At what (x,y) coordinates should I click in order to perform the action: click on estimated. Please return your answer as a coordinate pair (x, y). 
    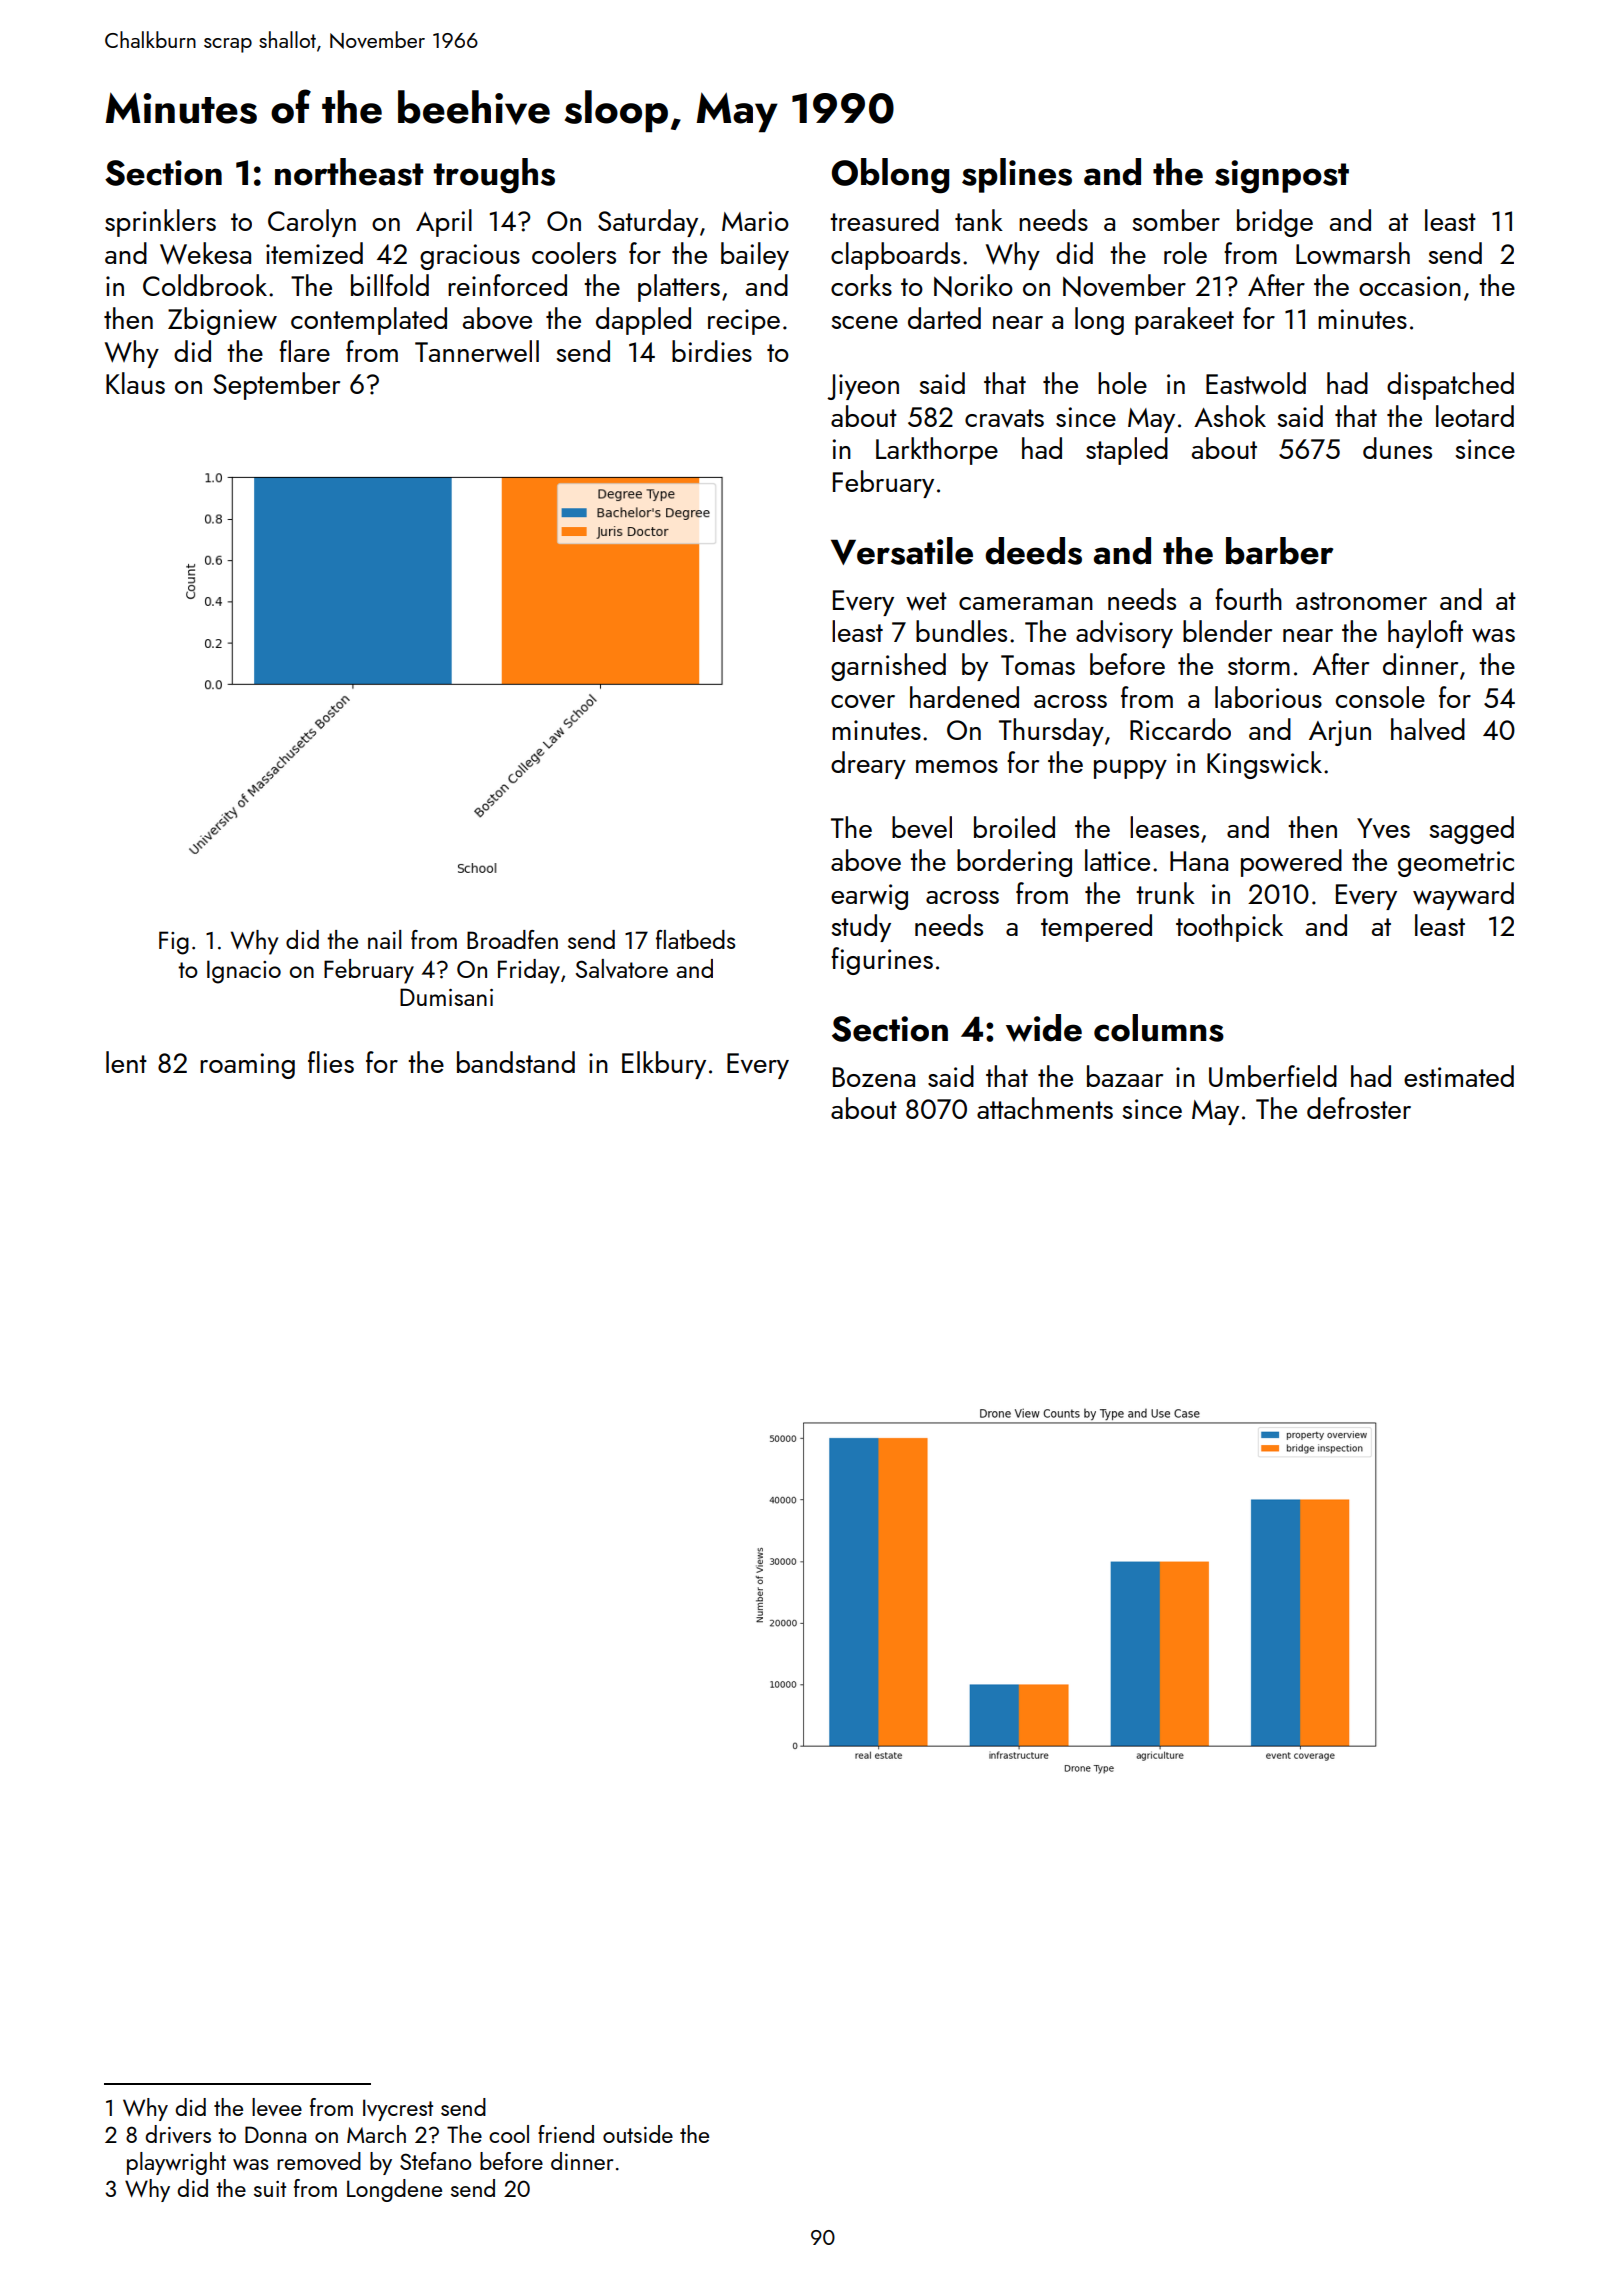
    Looking at the image, I should click on (1459, 1076).
